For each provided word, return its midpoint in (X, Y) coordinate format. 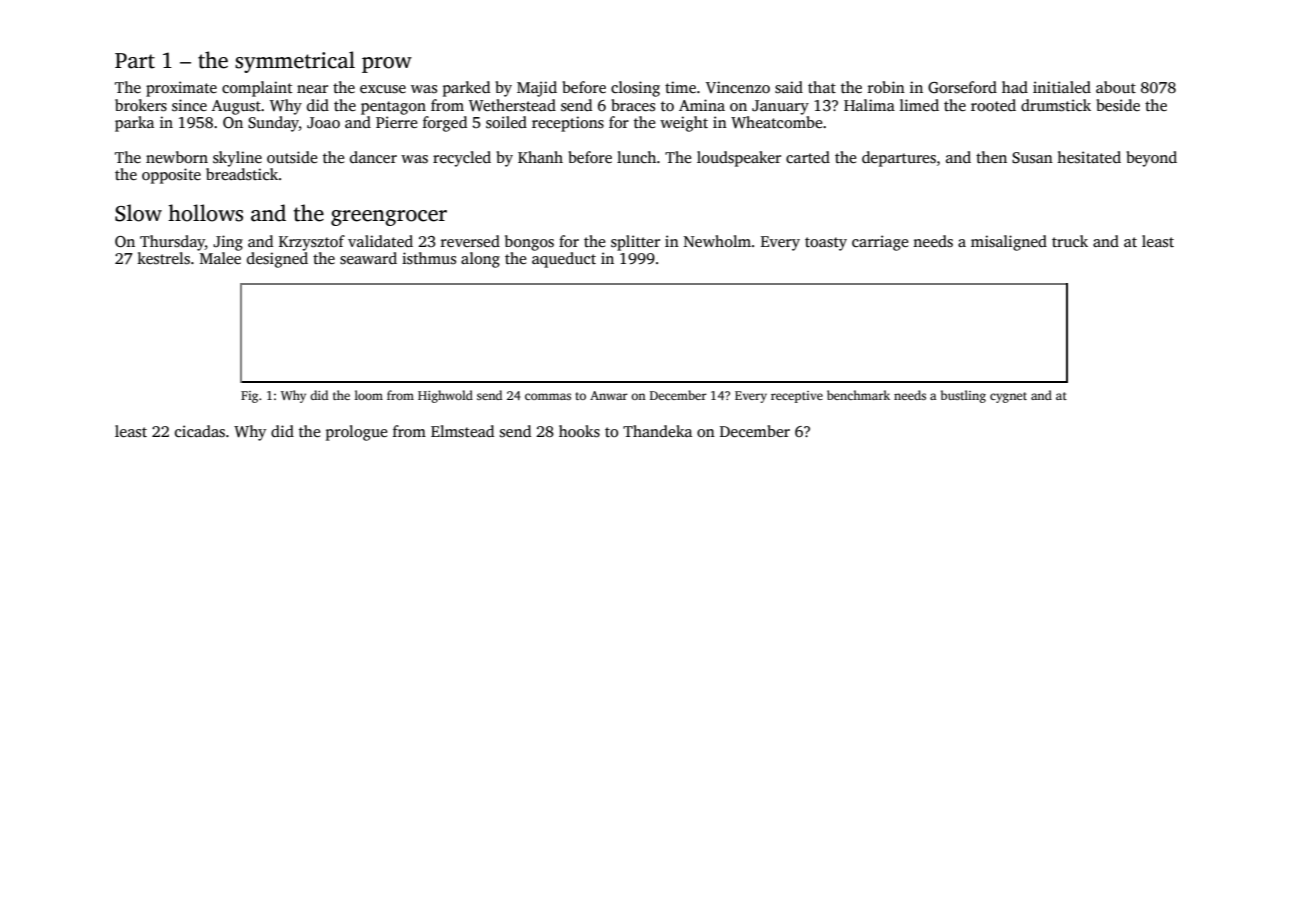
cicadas (200, 431)
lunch (636, 157)
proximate (181, 89)
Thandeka (657, 431)
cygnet (1008, 397)
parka (134, 124)
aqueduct (564, 260)
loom (369, 395)
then (991, 157)
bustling (963, 396)
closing (635, 89)
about (1116, 87)
